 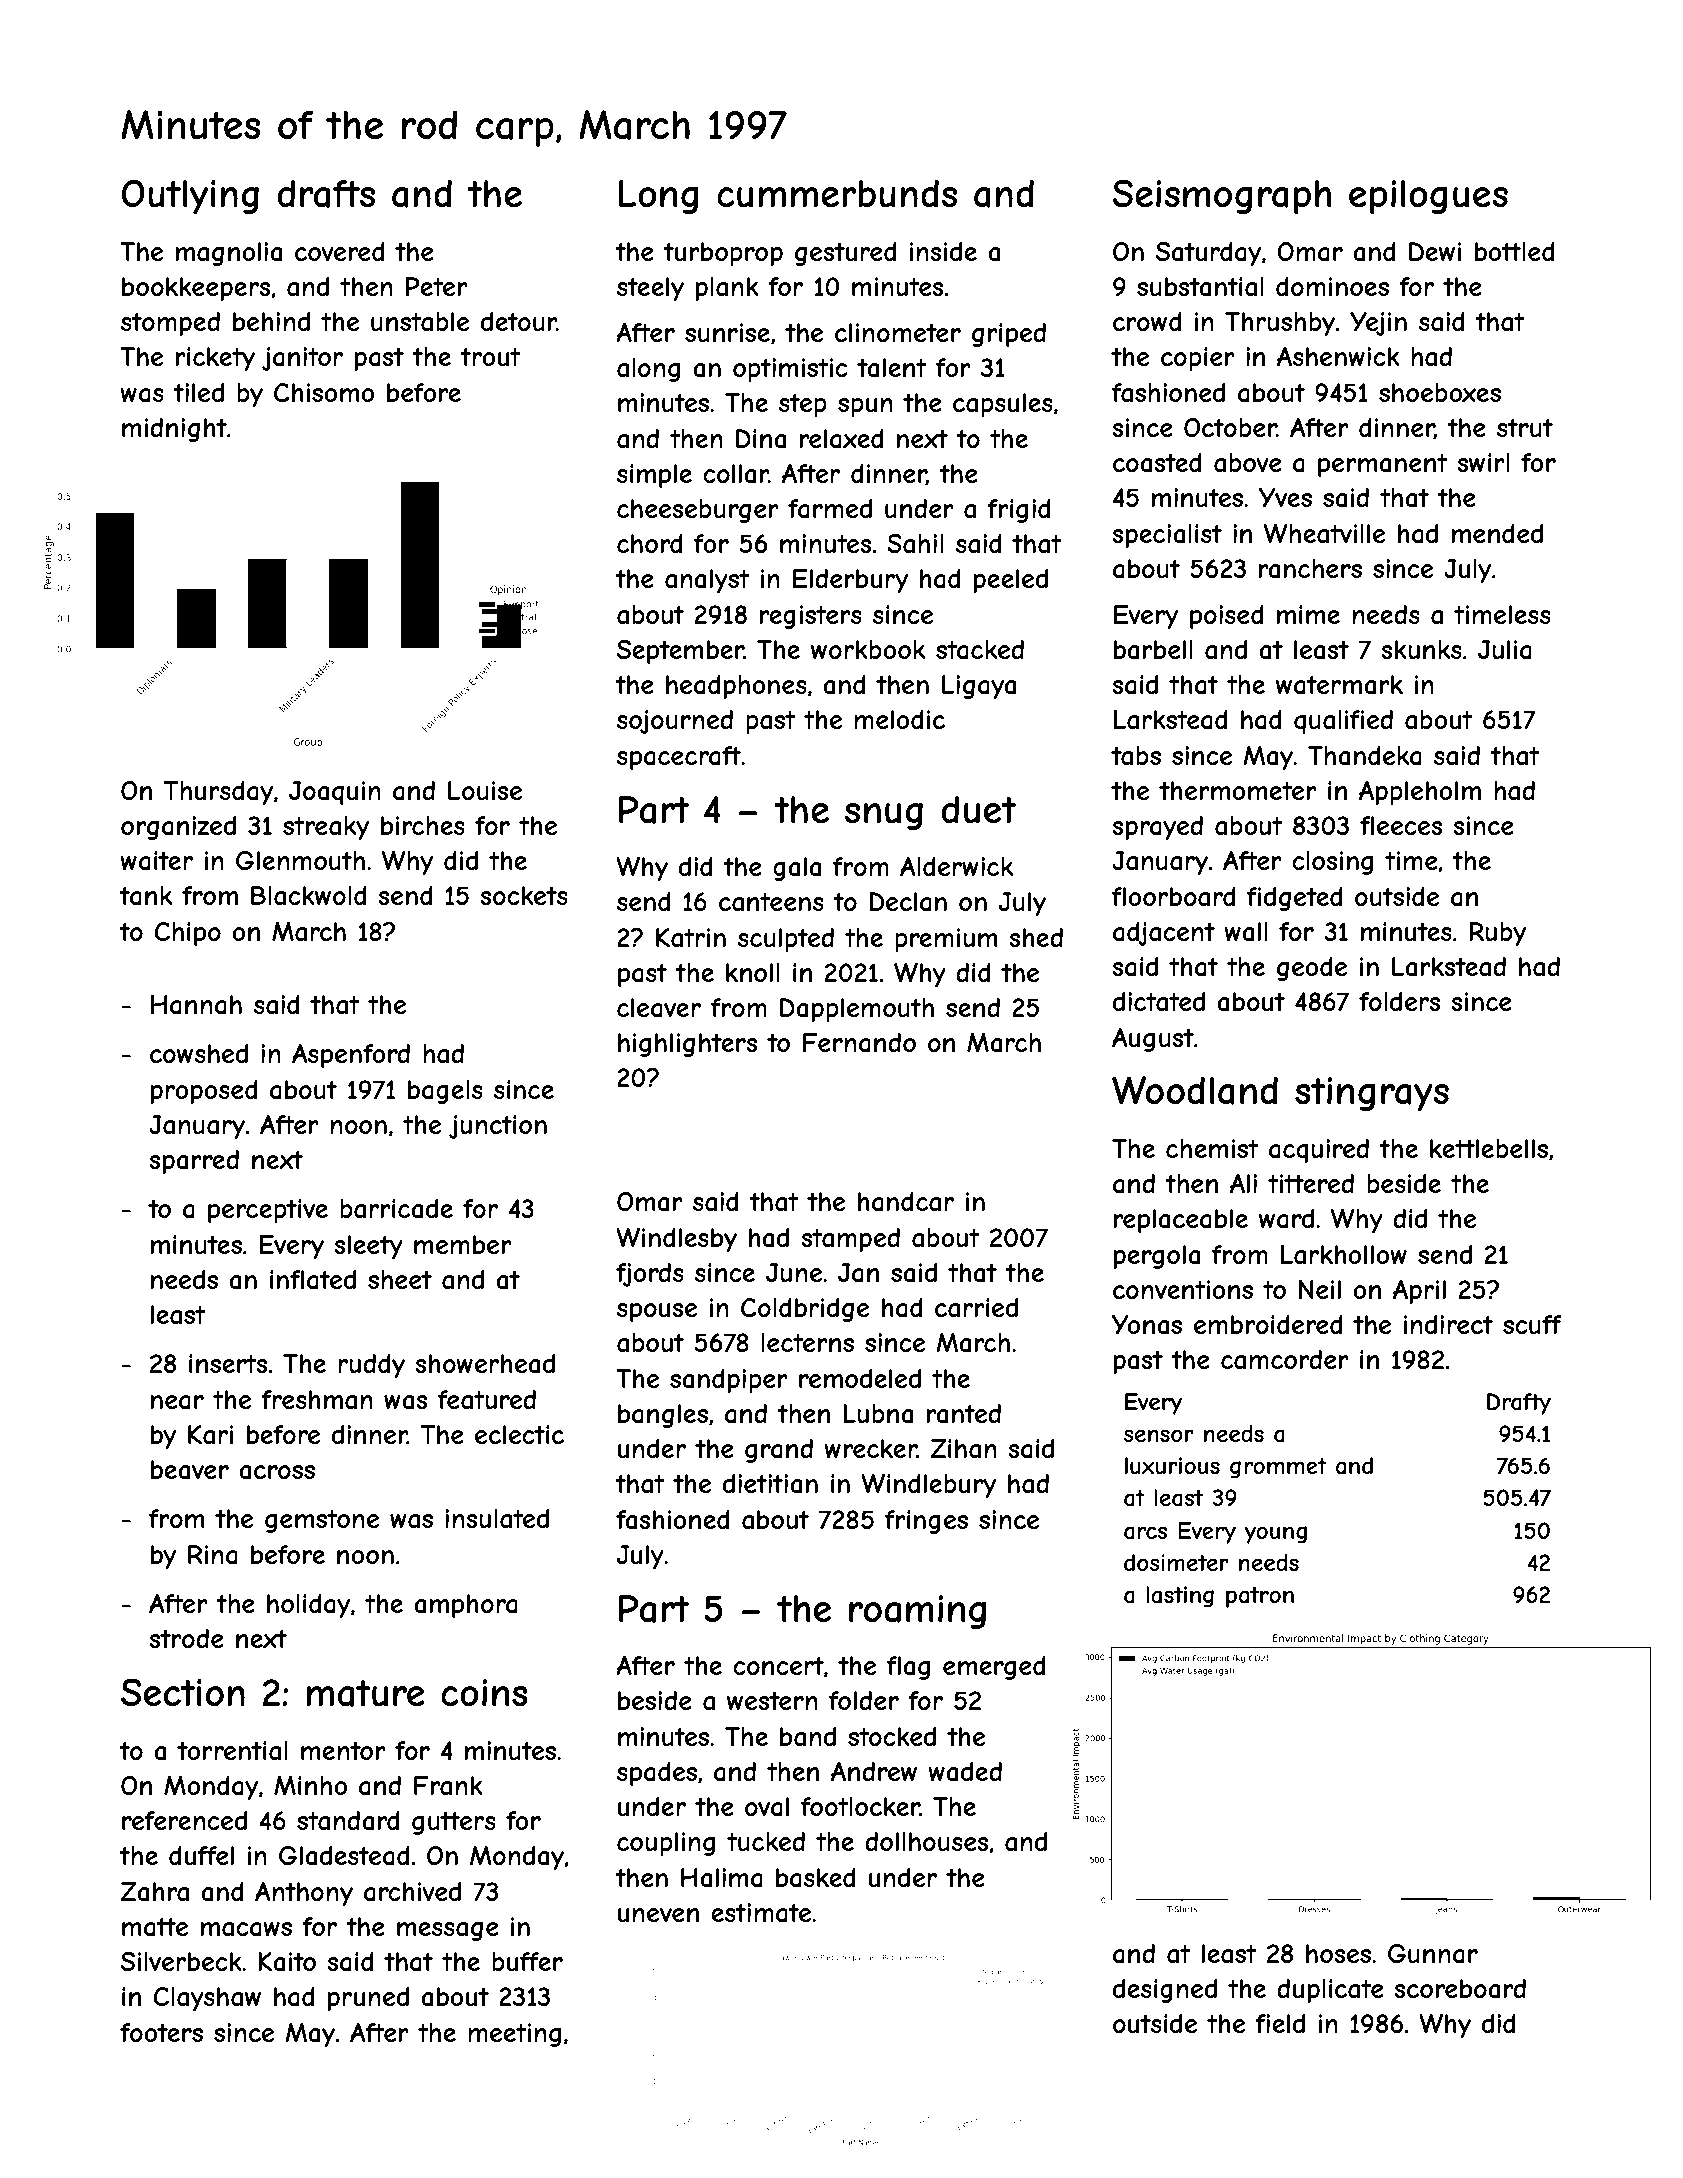 I want to click on concert, so click(x=778, y=1666).
